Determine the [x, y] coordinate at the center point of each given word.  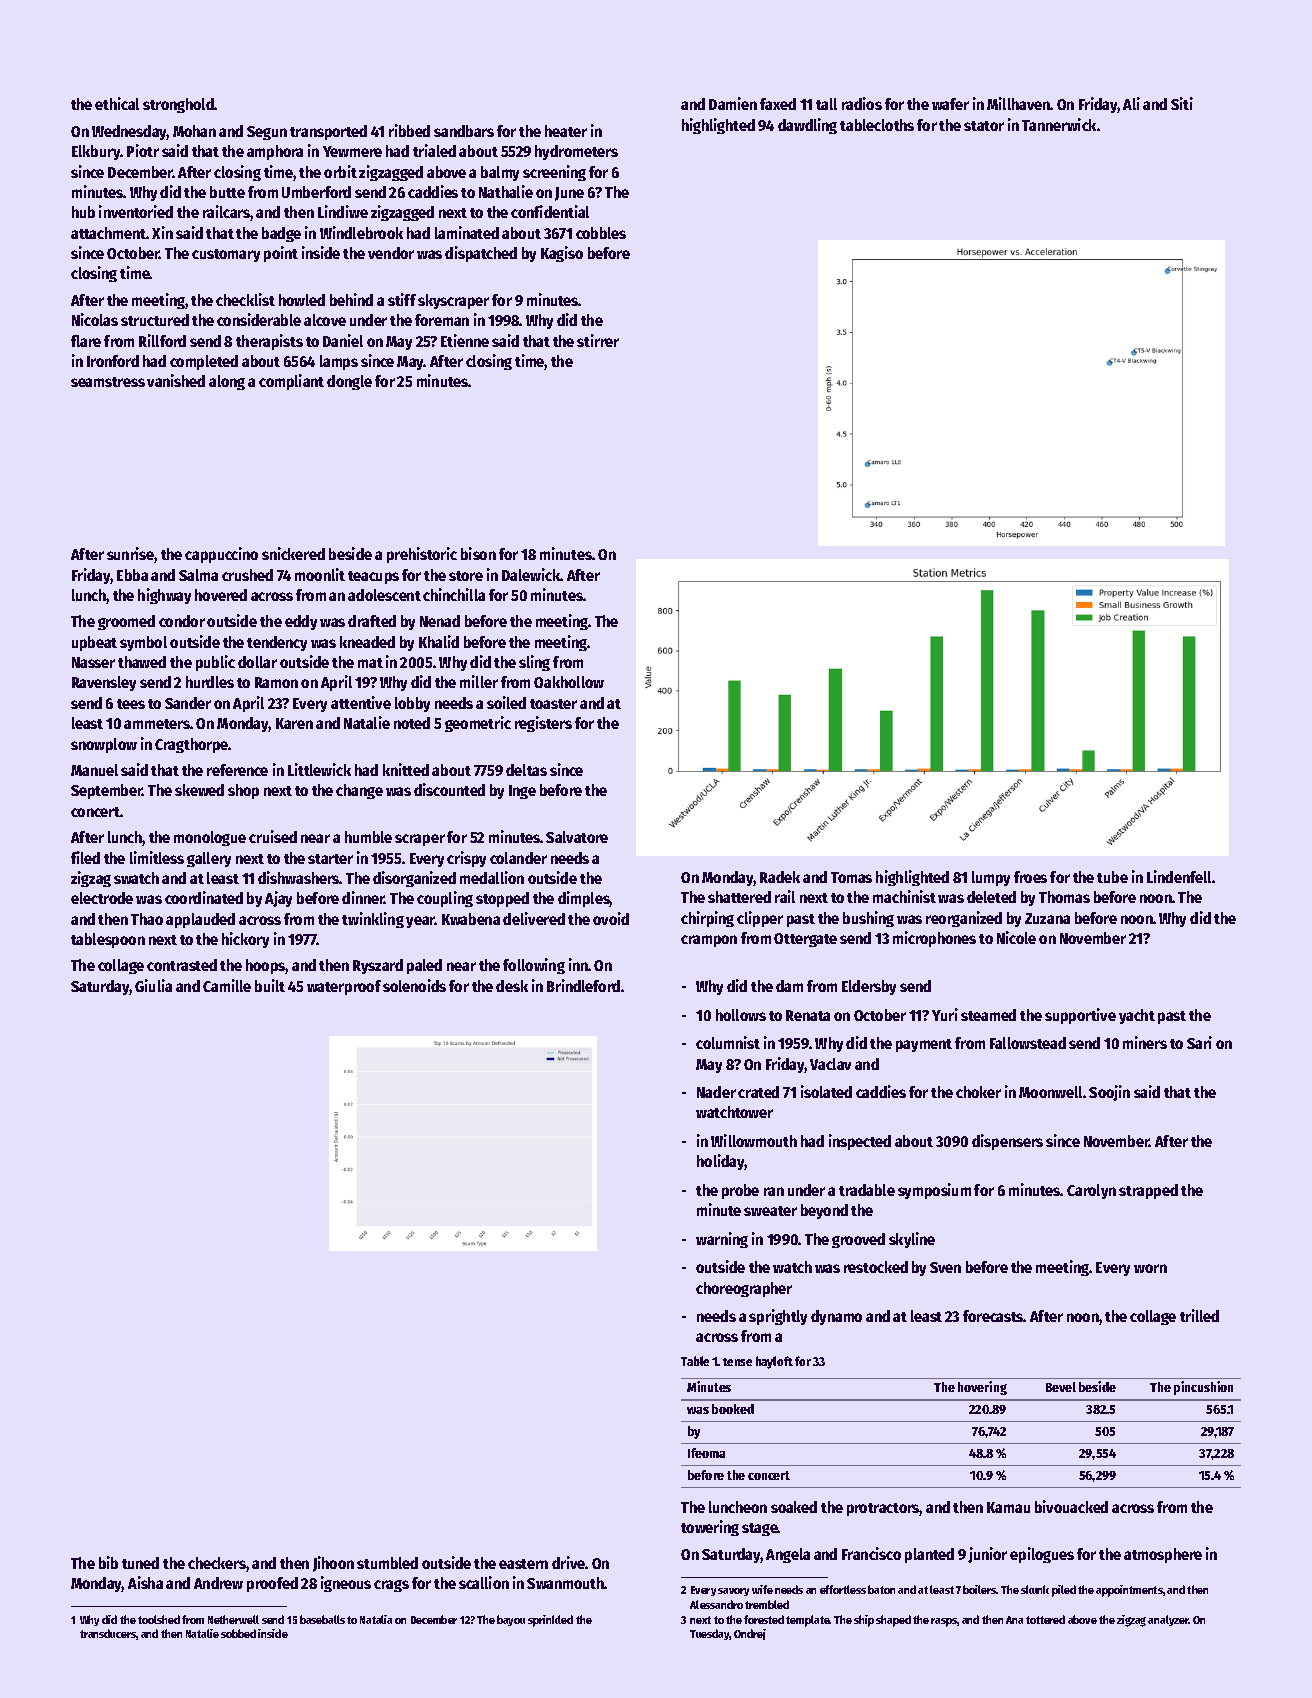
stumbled [387, 1563]
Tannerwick [1059, 124]
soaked [794, 1507]
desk [512, 986]
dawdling [807, 126]
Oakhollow [569, 682]
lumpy [991, 878]
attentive [361, 702]
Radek [780, 877]
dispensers [1007, 1142]
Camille [227, 985]
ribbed [409, 130]
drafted [372, 621]
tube [1112, 877]
